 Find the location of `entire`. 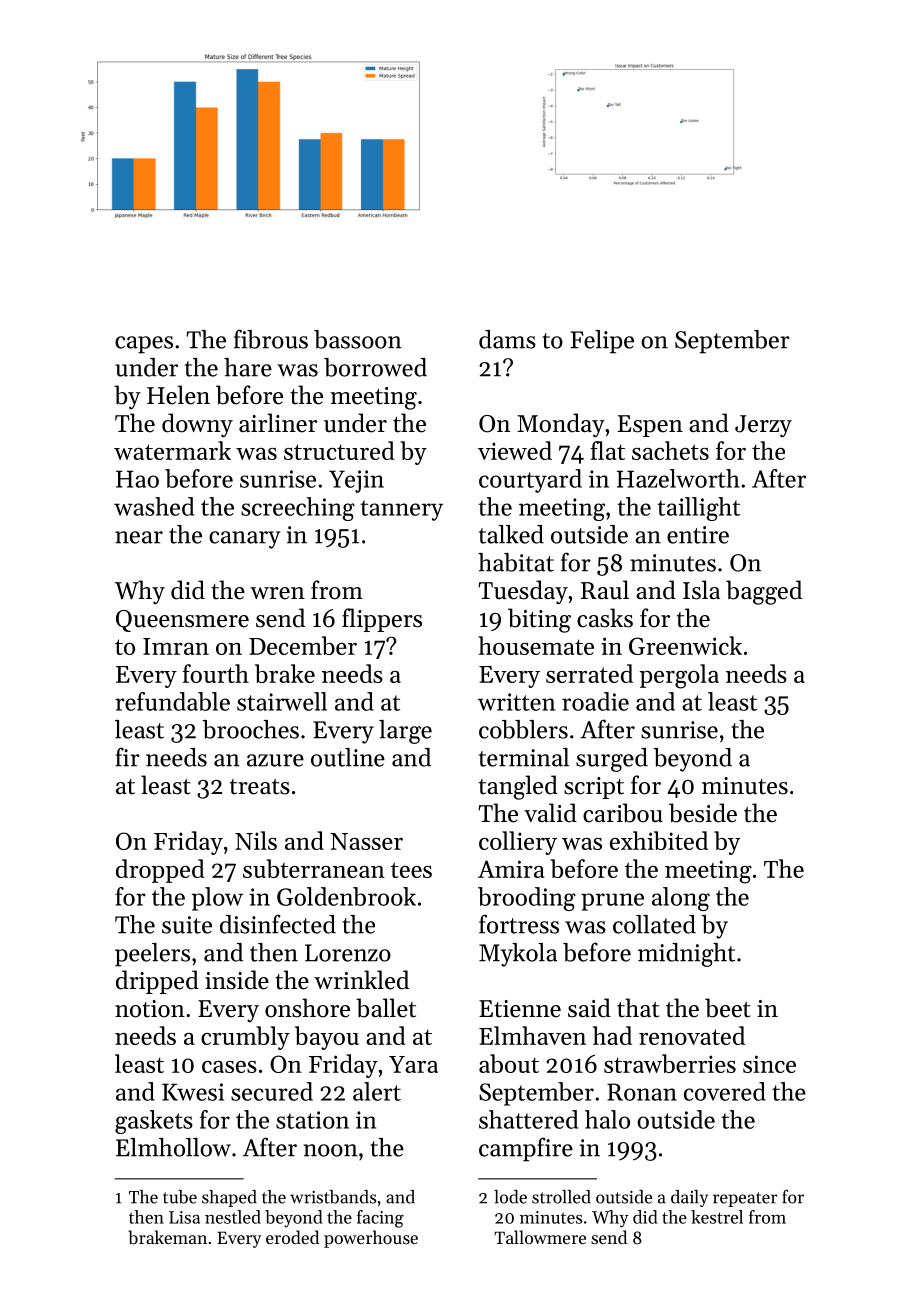

entire is located at coordinates (698, 535).
